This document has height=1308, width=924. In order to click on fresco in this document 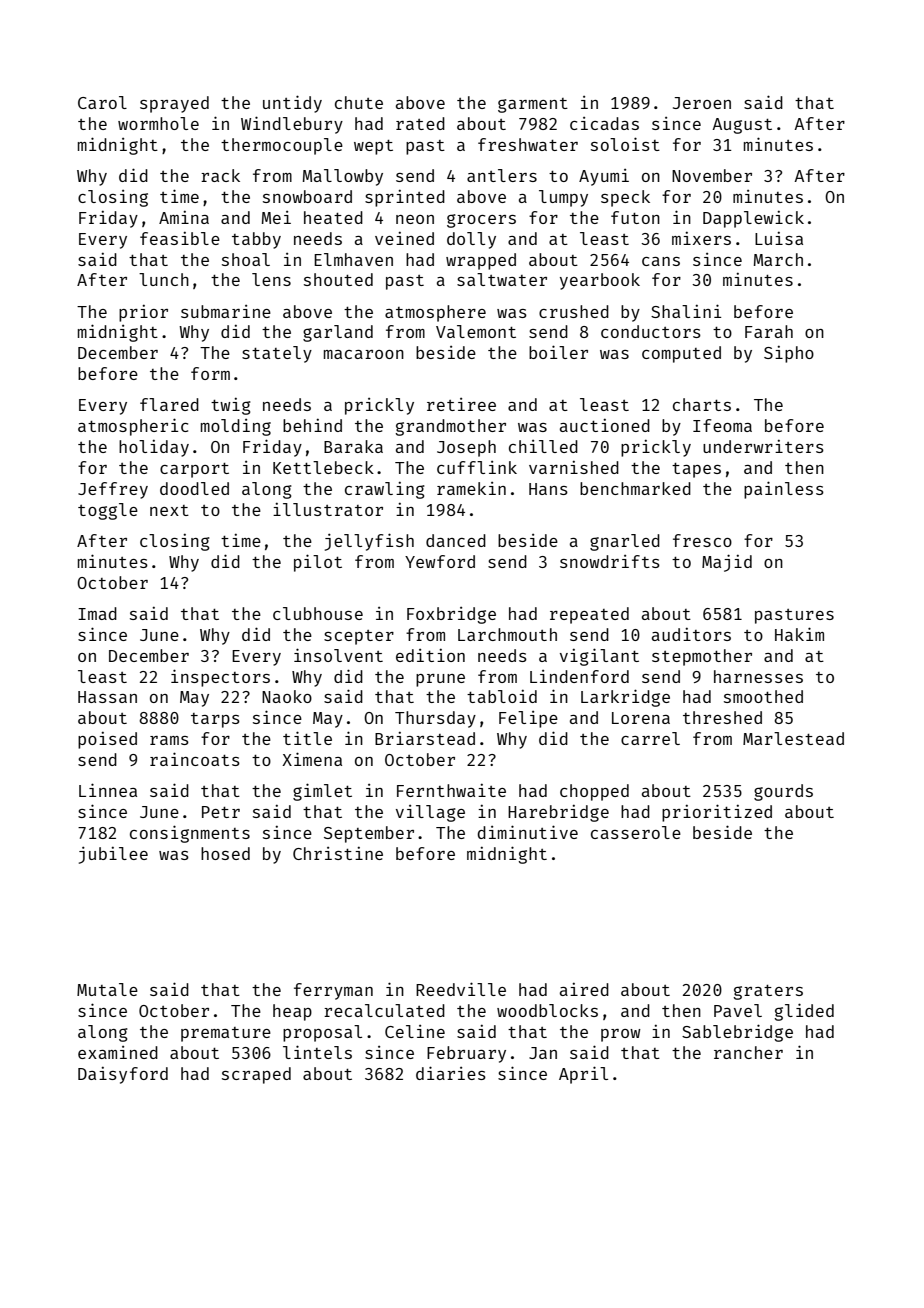, I will do `click(702, 540)`.
